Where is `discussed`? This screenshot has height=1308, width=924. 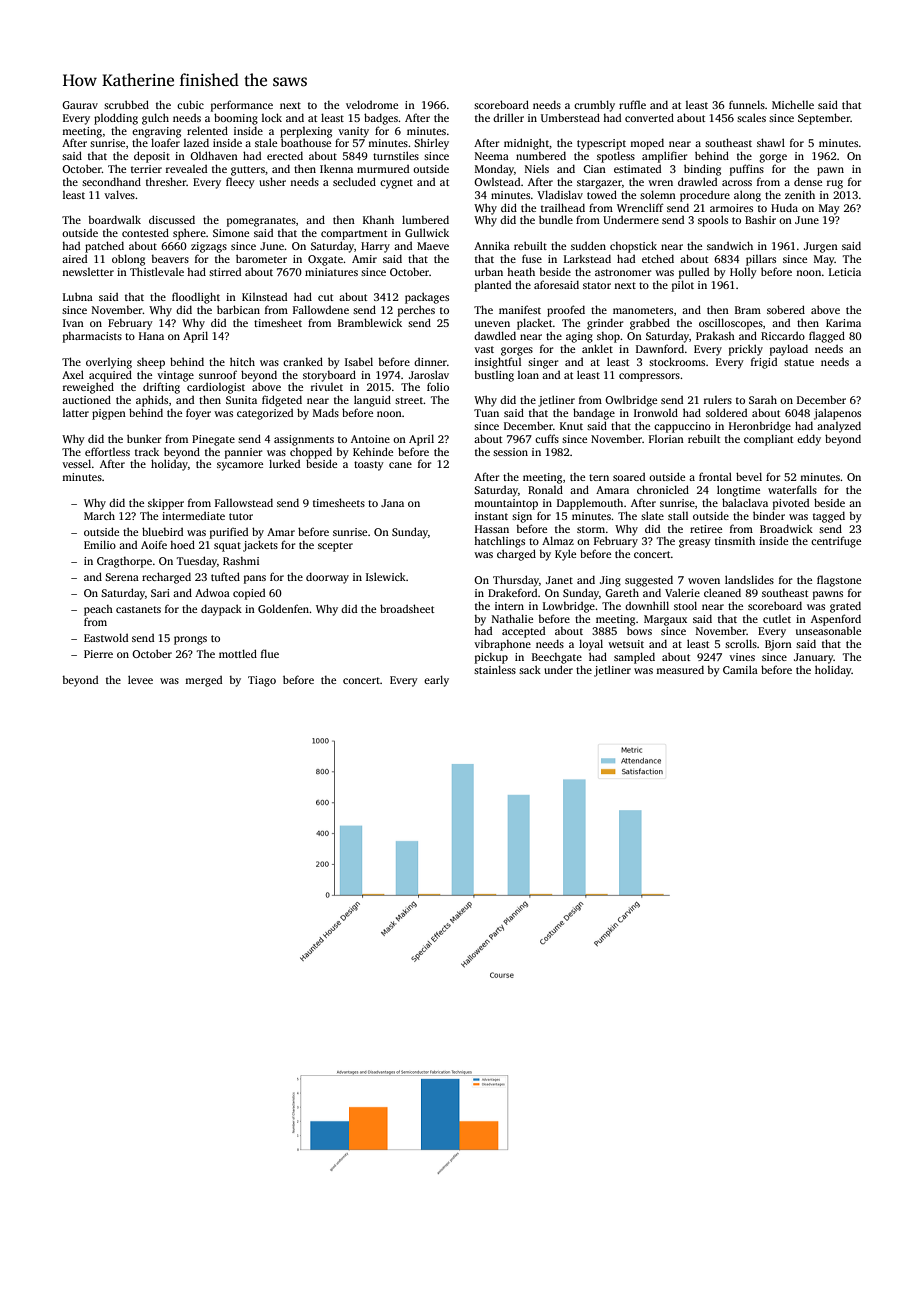 discussed is located at coordinates (172, 219).
